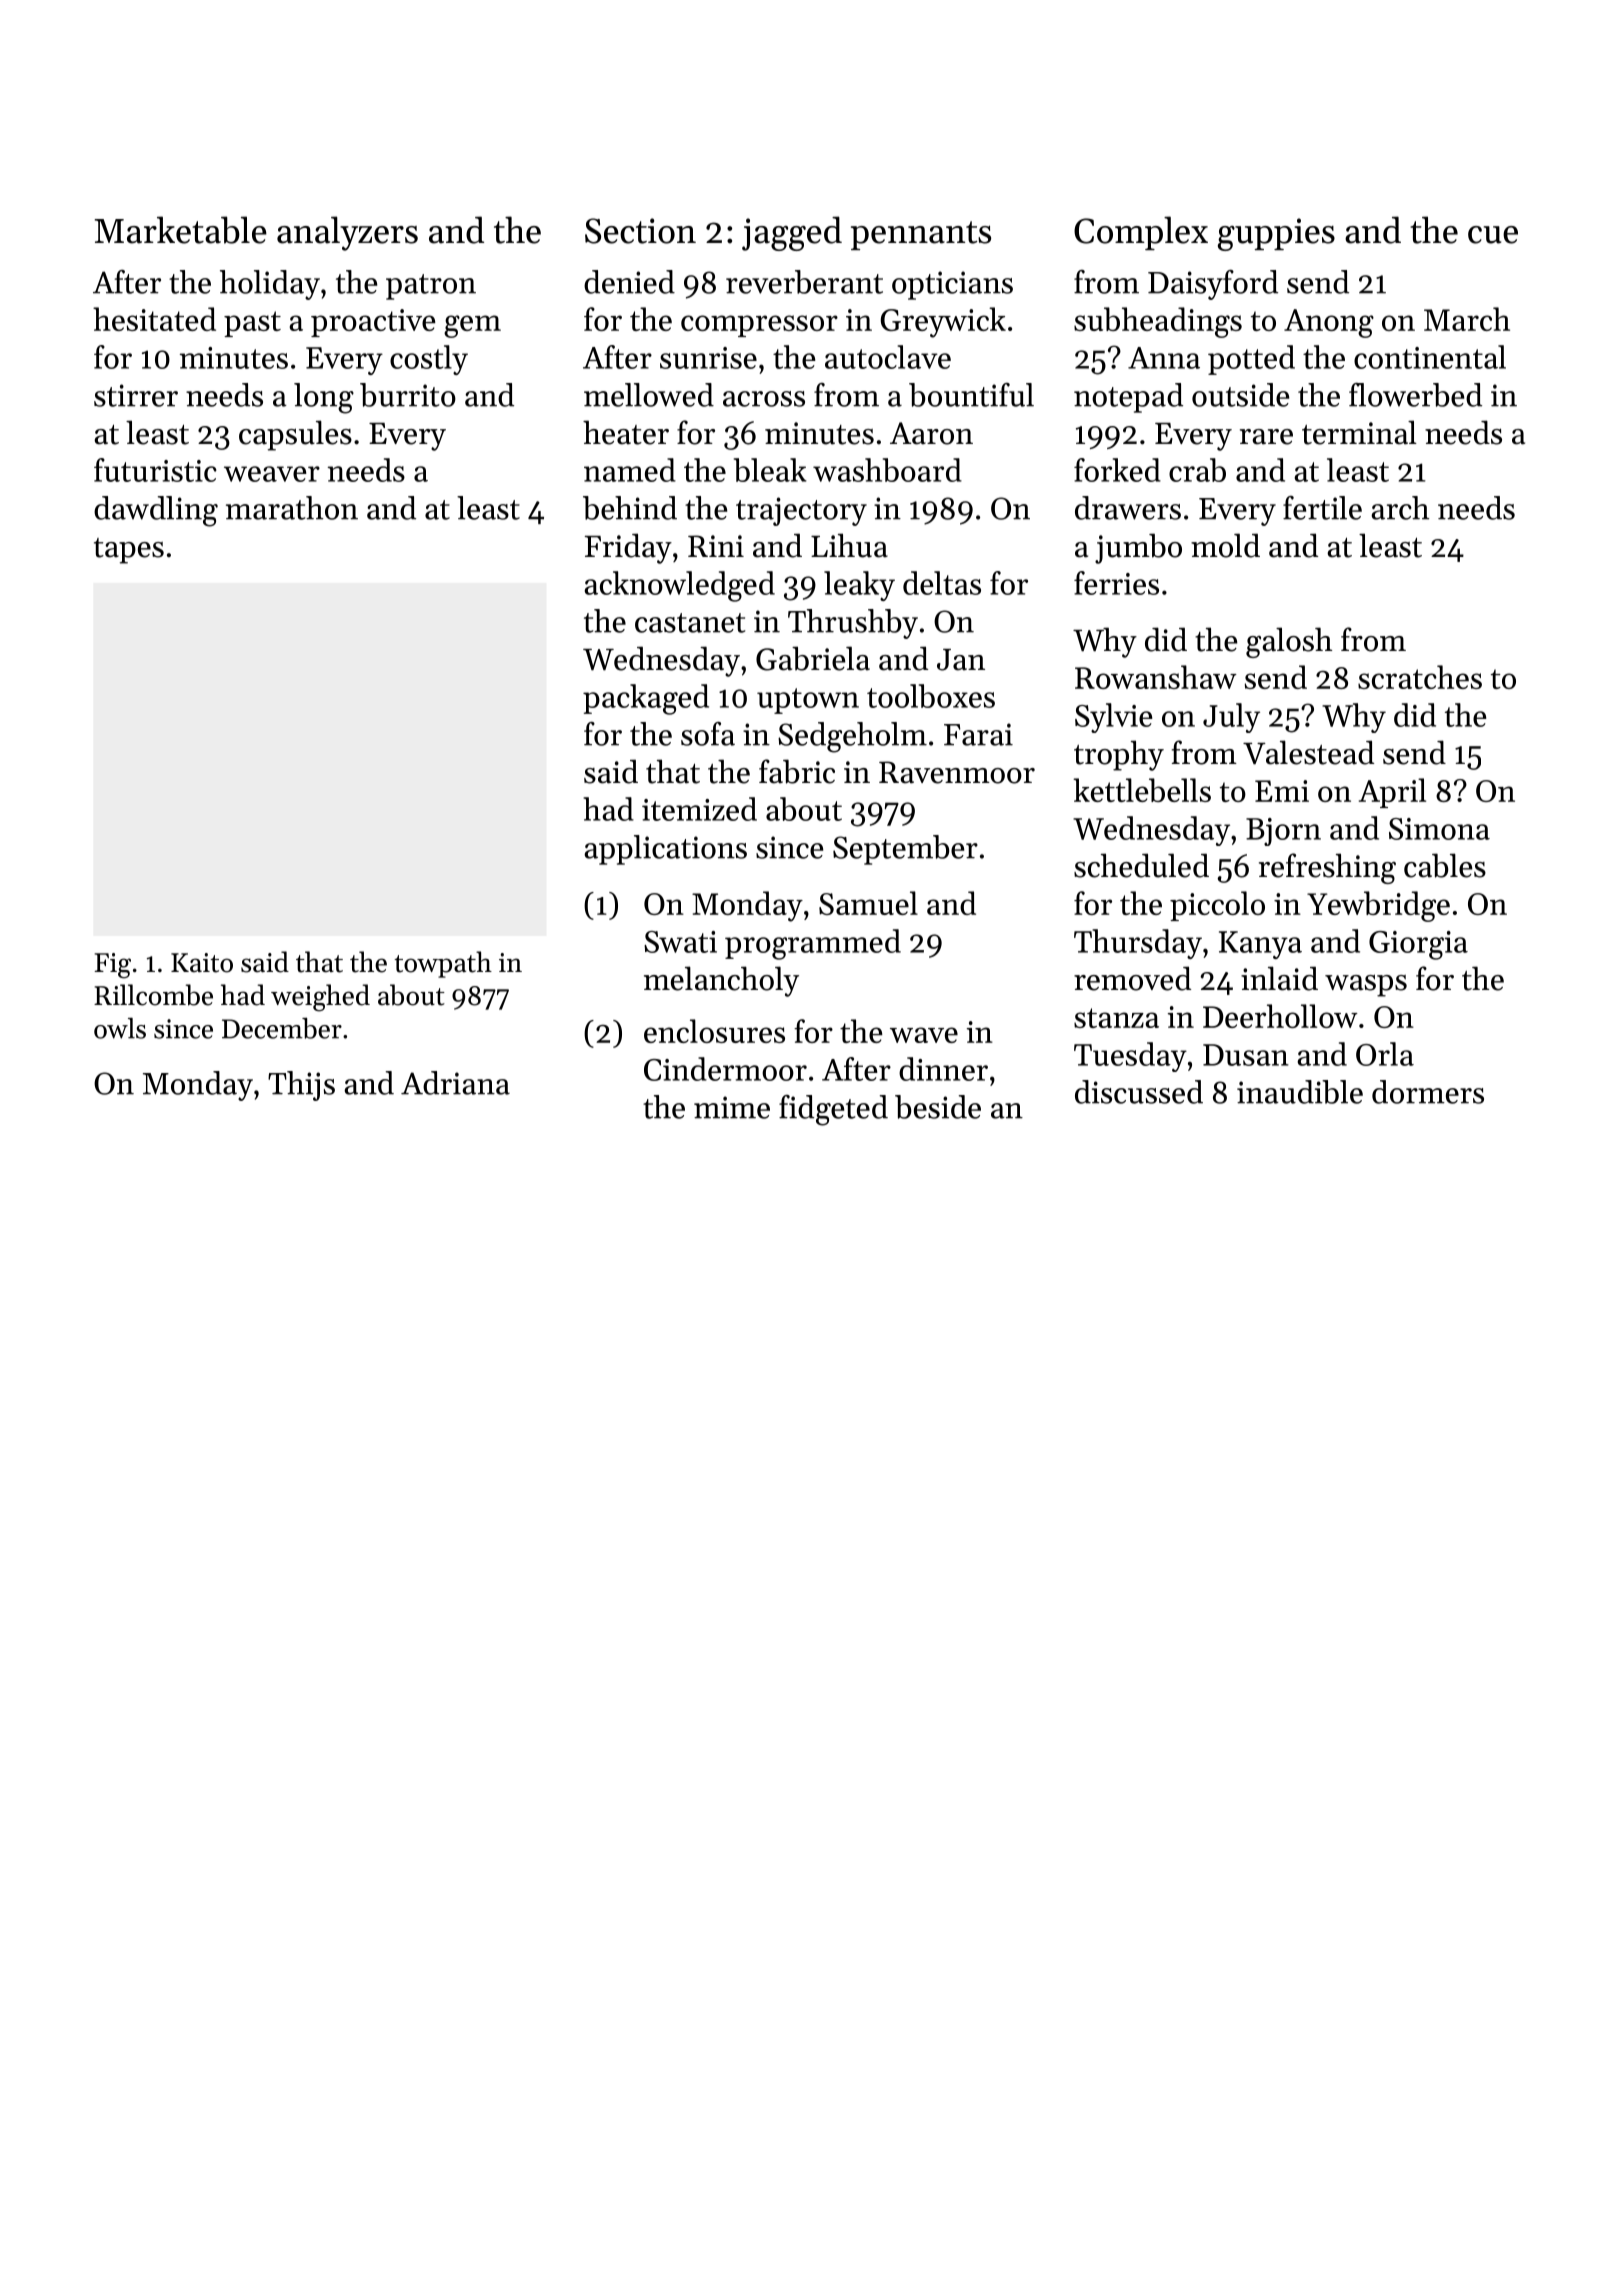 The image size is (1620, 2292). Describe the element at coordinates (1329, 323) in the screenshot. I see `Anong` at that location.
